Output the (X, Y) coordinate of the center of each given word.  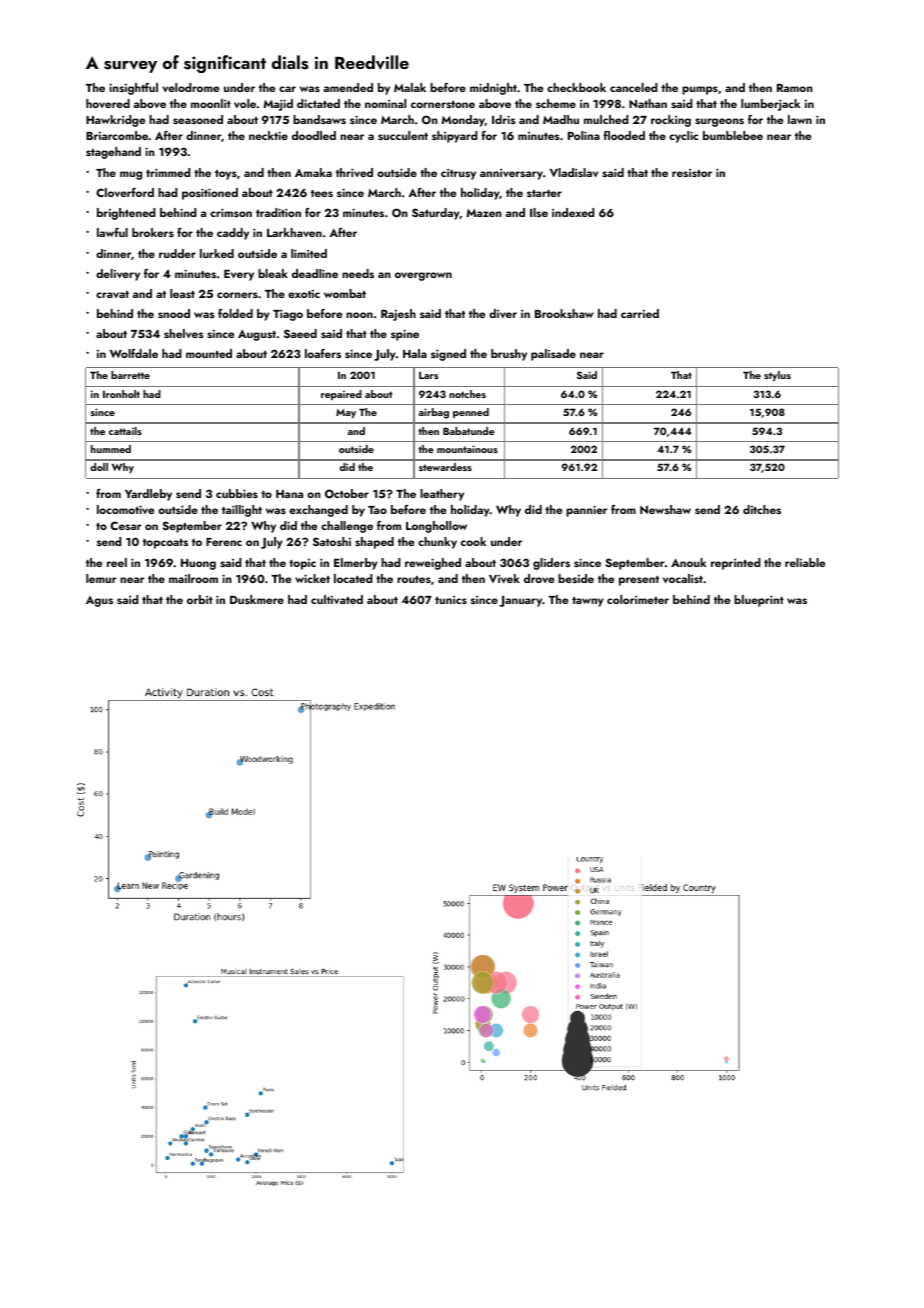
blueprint (759, 601)
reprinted (736, 564)
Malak (410, 87)
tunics (451, 600)
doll (99, 467)
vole (245, 103)
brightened (126, 214)
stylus (777, 376)
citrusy (458, 174)
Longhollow (436, 527)
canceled (634, 87)
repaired (341, 395)
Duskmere (257, 599)
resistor (692, 173)
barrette (130, 375)
